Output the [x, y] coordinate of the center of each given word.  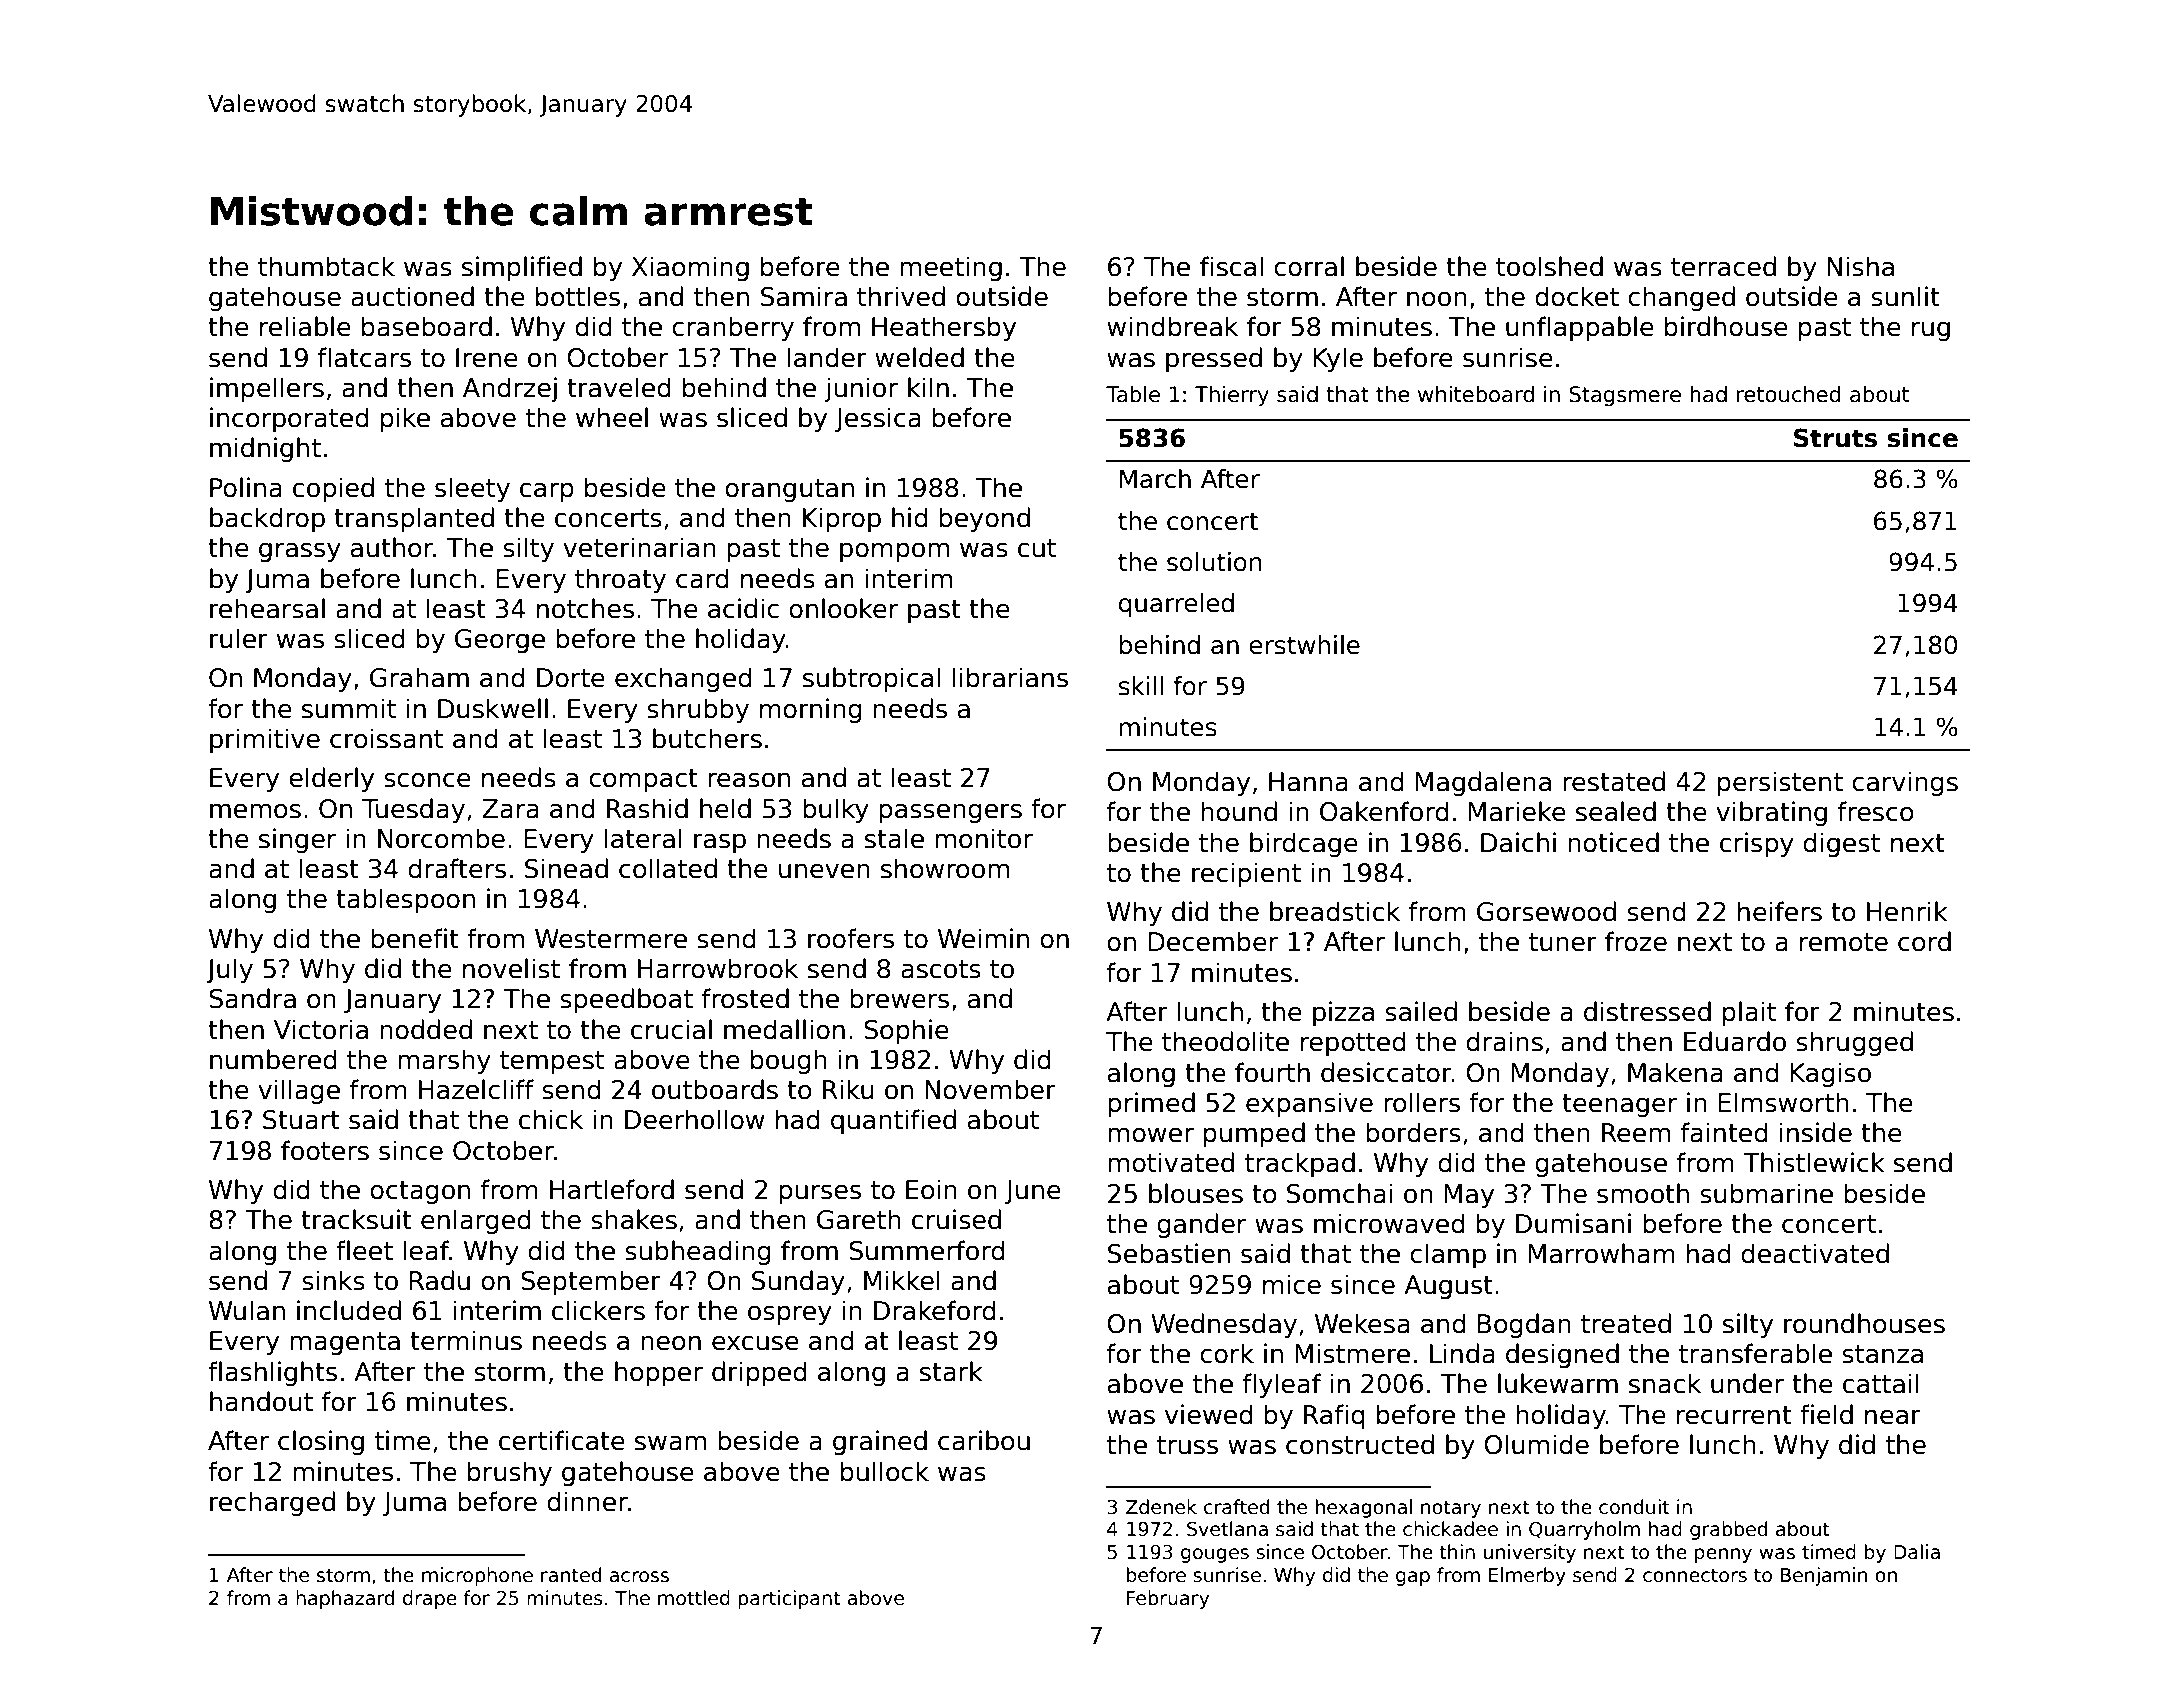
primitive [265, 740]
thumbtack [326, 266]
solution [1214, 562]
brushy [510, 1473]
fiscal [1231, 266]
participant [789, 1599]
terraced [1723, 266]
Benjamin [1824, 1576]
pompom [894, 552]
